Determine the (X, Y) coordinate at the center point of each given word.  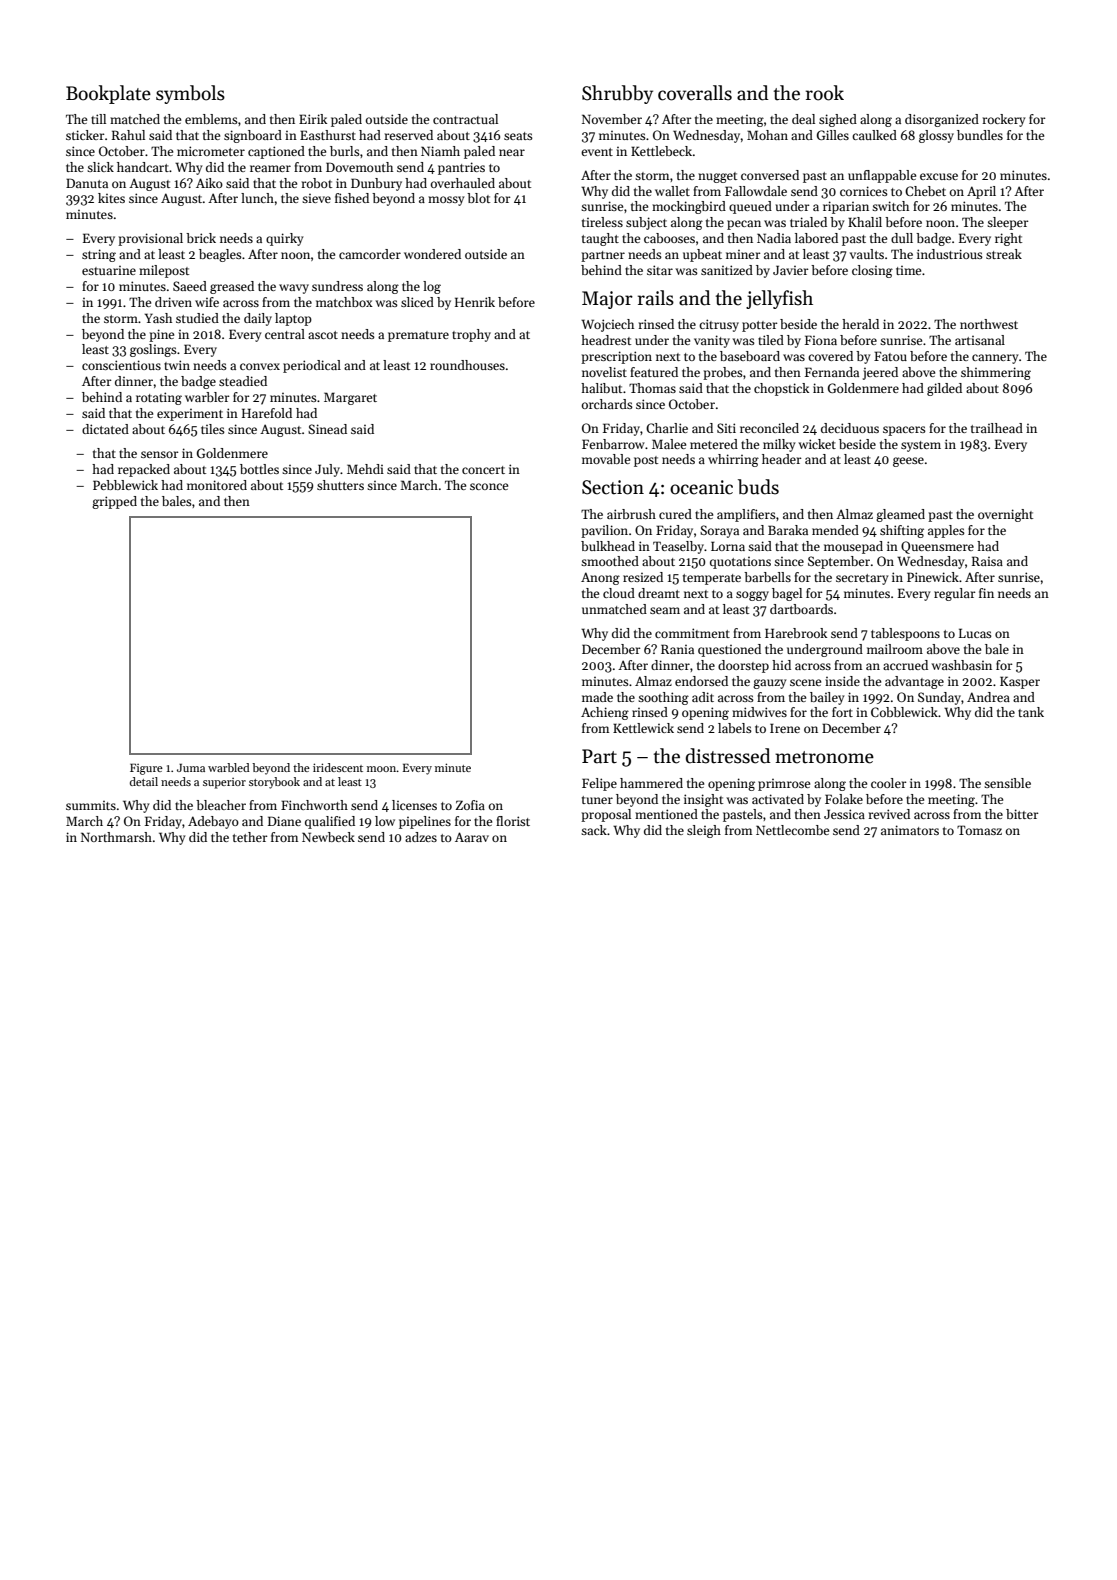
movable (606, 459)
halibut (601, 388)
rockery (1004, 120)
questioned (729, 650)
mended (835, 530)
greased (232, 287)
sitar (660, 270)
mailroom (895, 649)
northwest (989, 324)
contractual (465, 119)
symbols (190, 94)
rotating (159, 398)
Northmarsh (116, 837)
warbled (229, 767)
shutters (340, 485)
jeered (880, 373)
